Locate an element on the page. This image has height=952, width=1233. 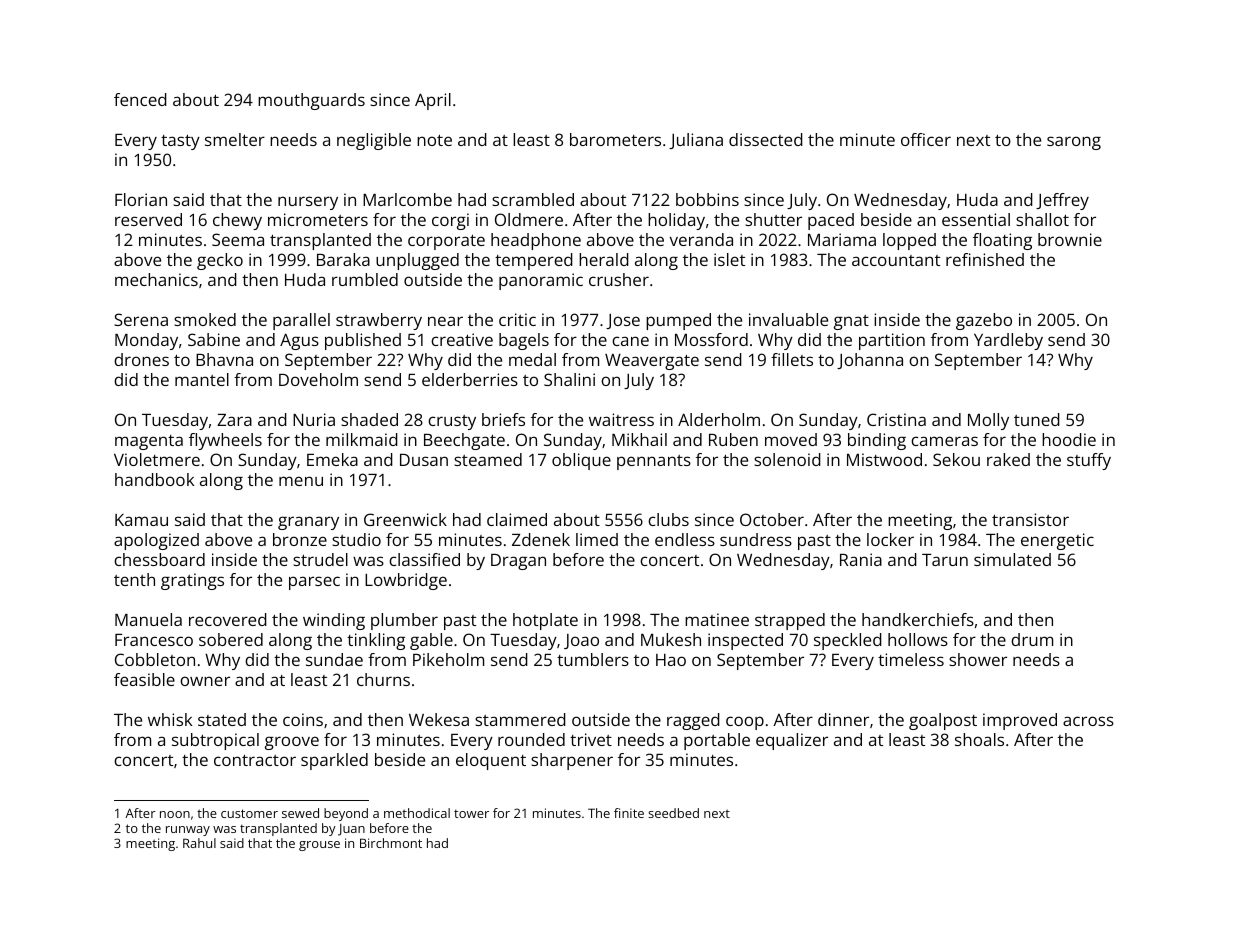
shaded is located at coordinates (369, 419).
